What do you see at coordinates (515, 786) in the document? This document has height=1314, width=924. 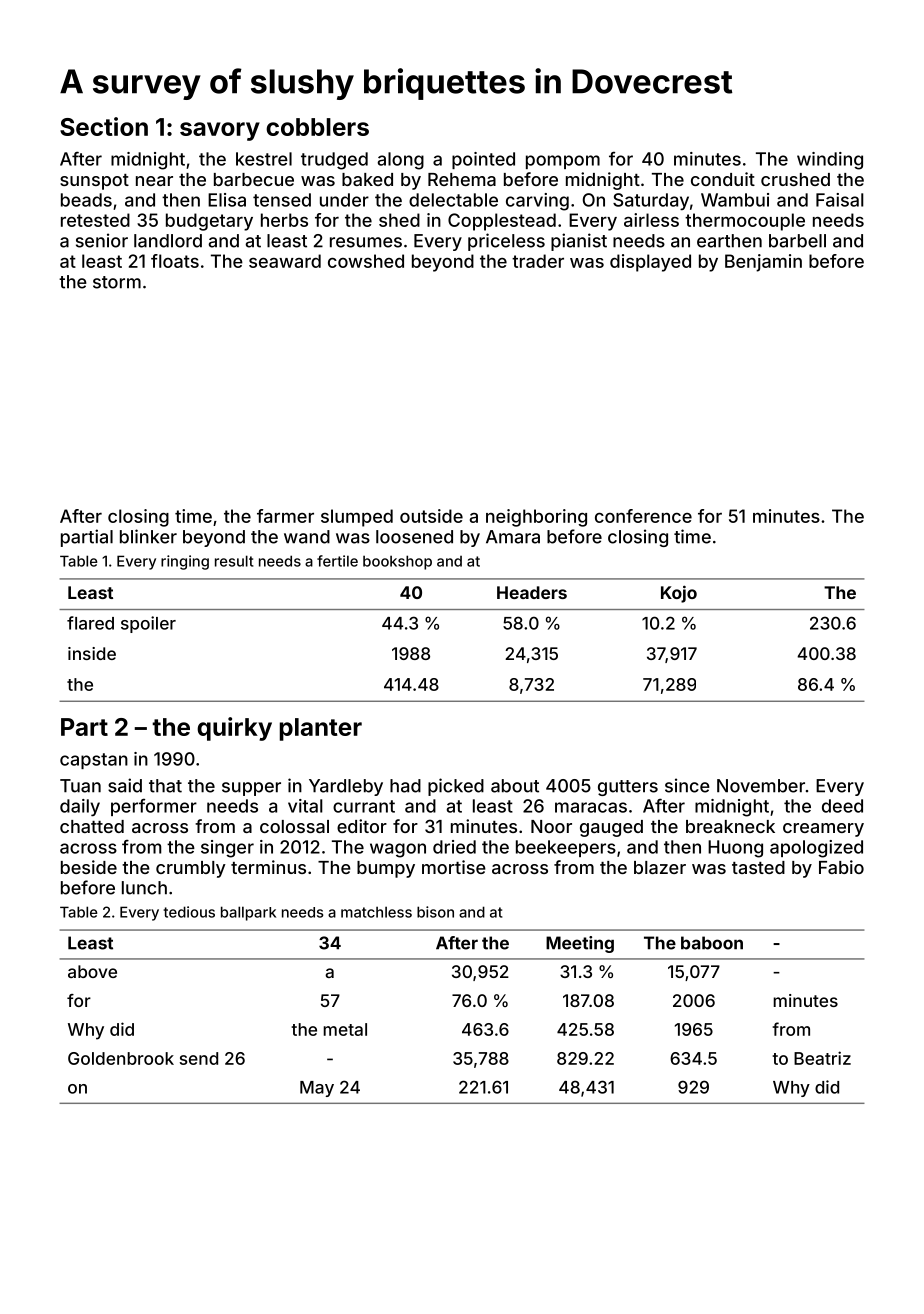 I see `about` at bounding box center [515, 786].
